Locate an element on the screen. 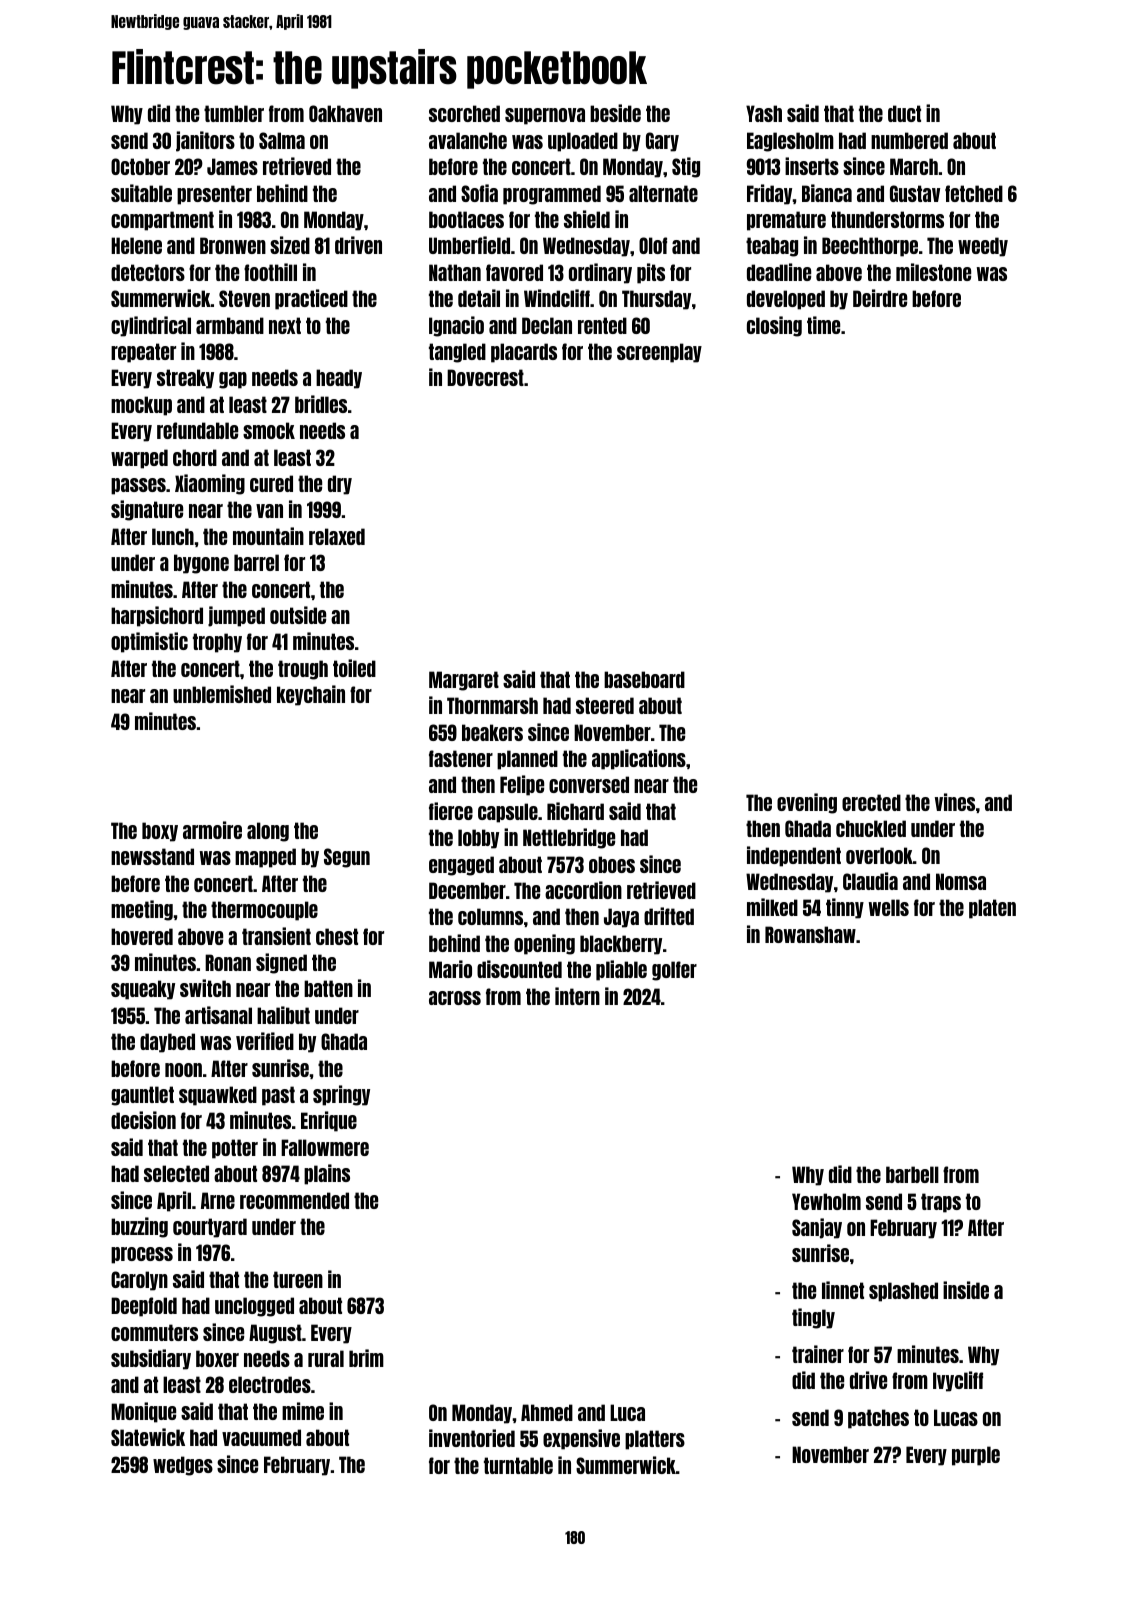 This screenshot has height=1599, width=1131. oboes is located at coordinates (612, 864).
